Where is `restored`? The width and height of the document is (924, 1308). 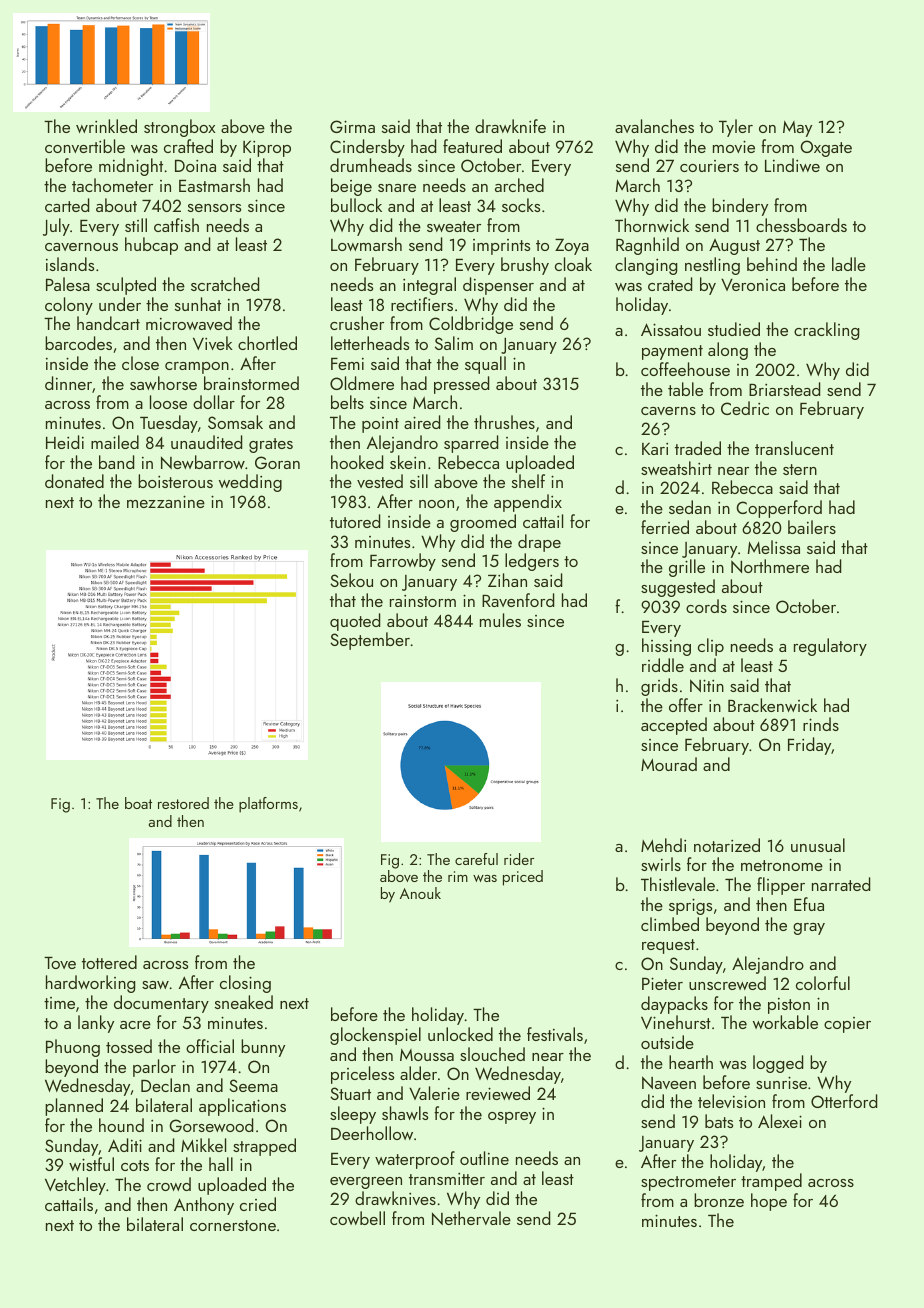
restored is located at coordinates (183, 803).
